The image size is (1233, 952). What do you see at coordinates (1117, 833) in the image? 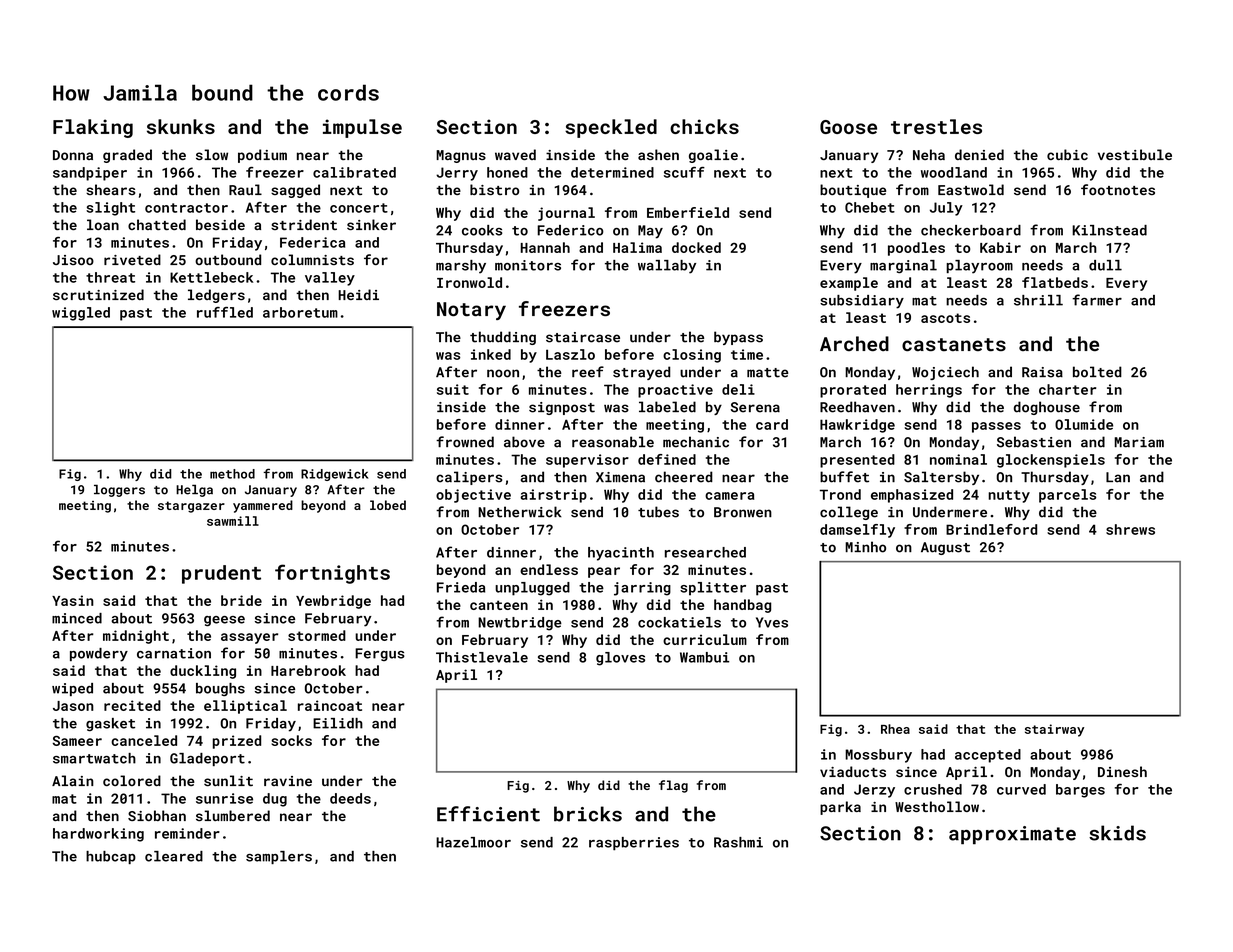
I see `skids` at bounding box center [1117, 833].
